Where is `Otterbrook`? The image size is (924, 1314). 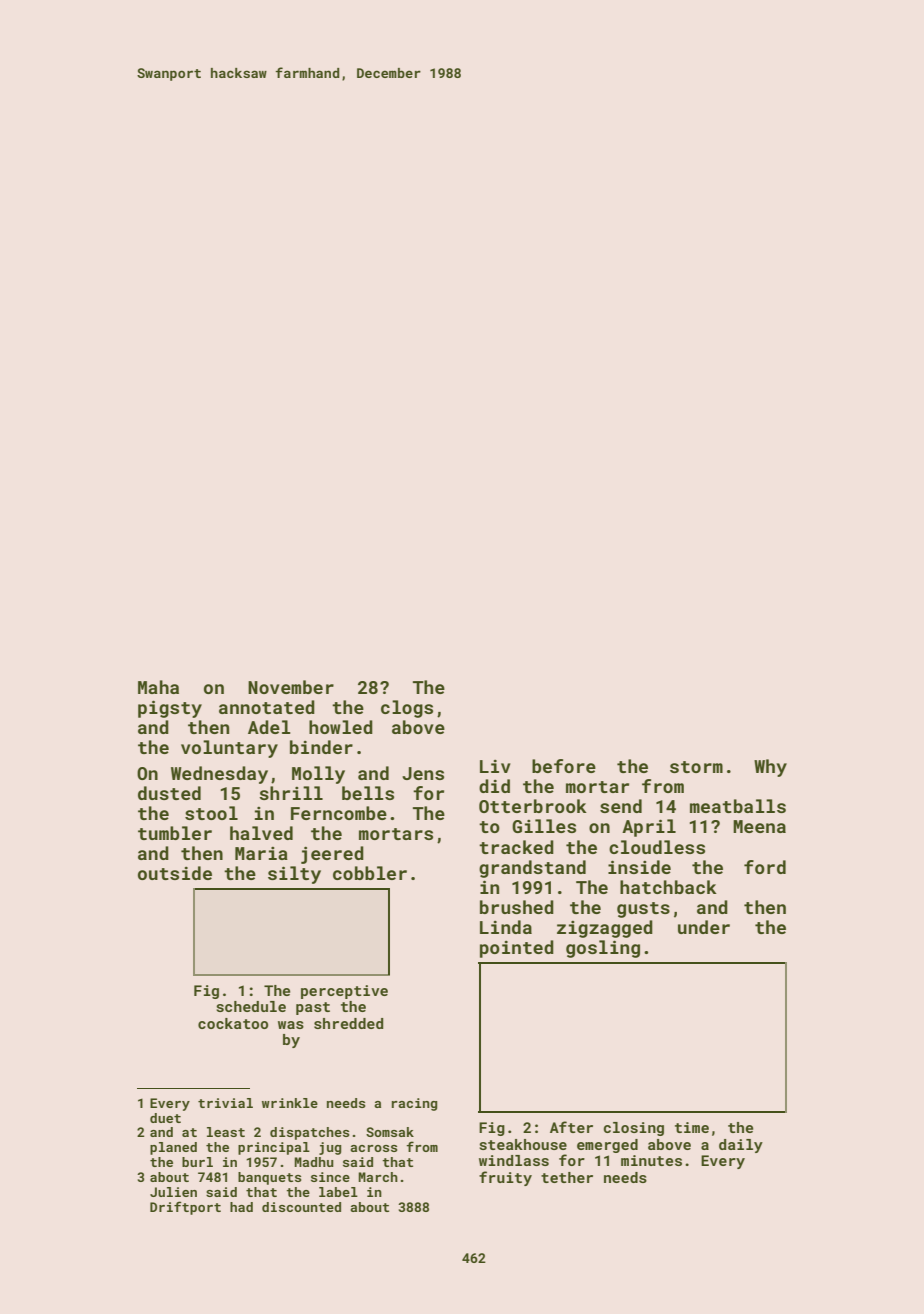 Otterbrook is located at coordinates (533, 806).
